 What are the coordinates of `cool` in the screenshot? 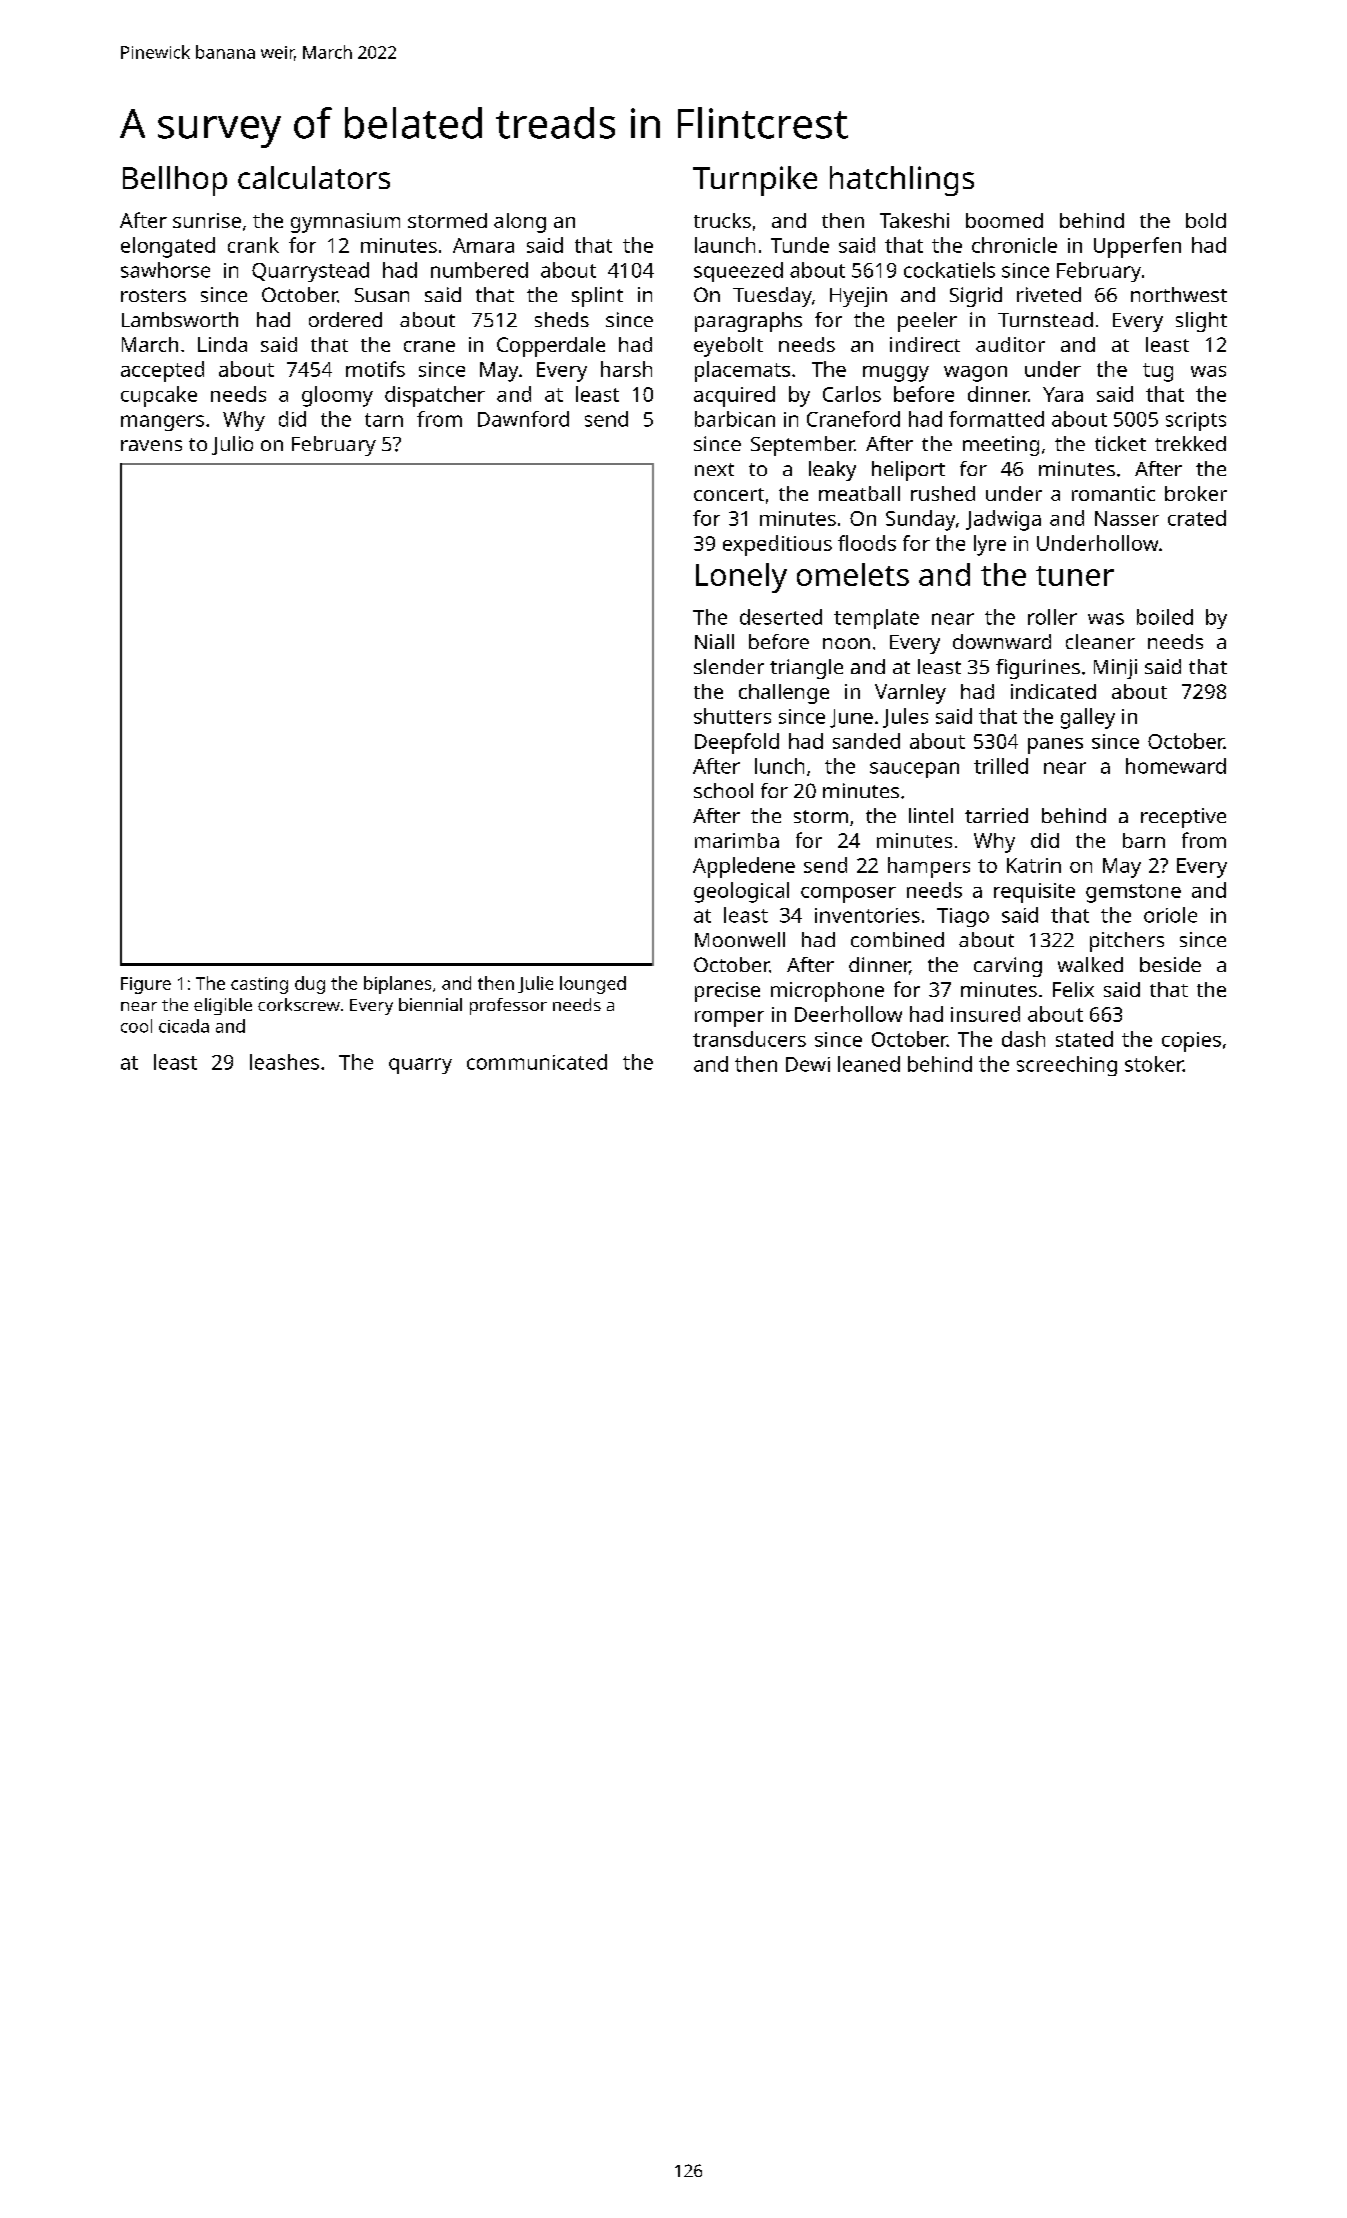 It's located at (136, 1026).
